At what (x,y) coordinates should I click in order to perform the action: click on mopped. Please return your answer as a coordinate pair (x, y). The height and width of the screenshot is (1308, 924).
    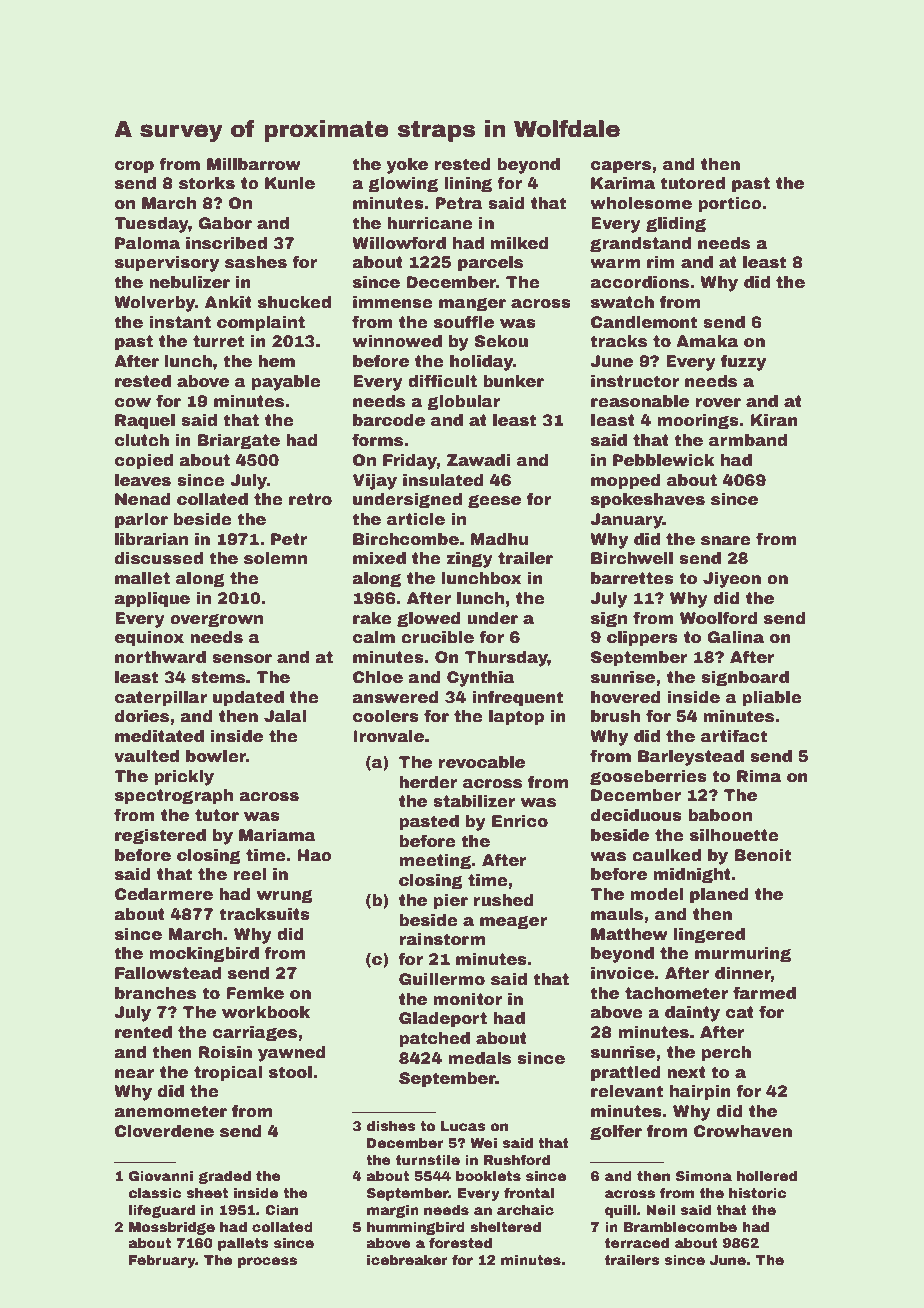
    Looking at the image, I should click on (626, 482).
